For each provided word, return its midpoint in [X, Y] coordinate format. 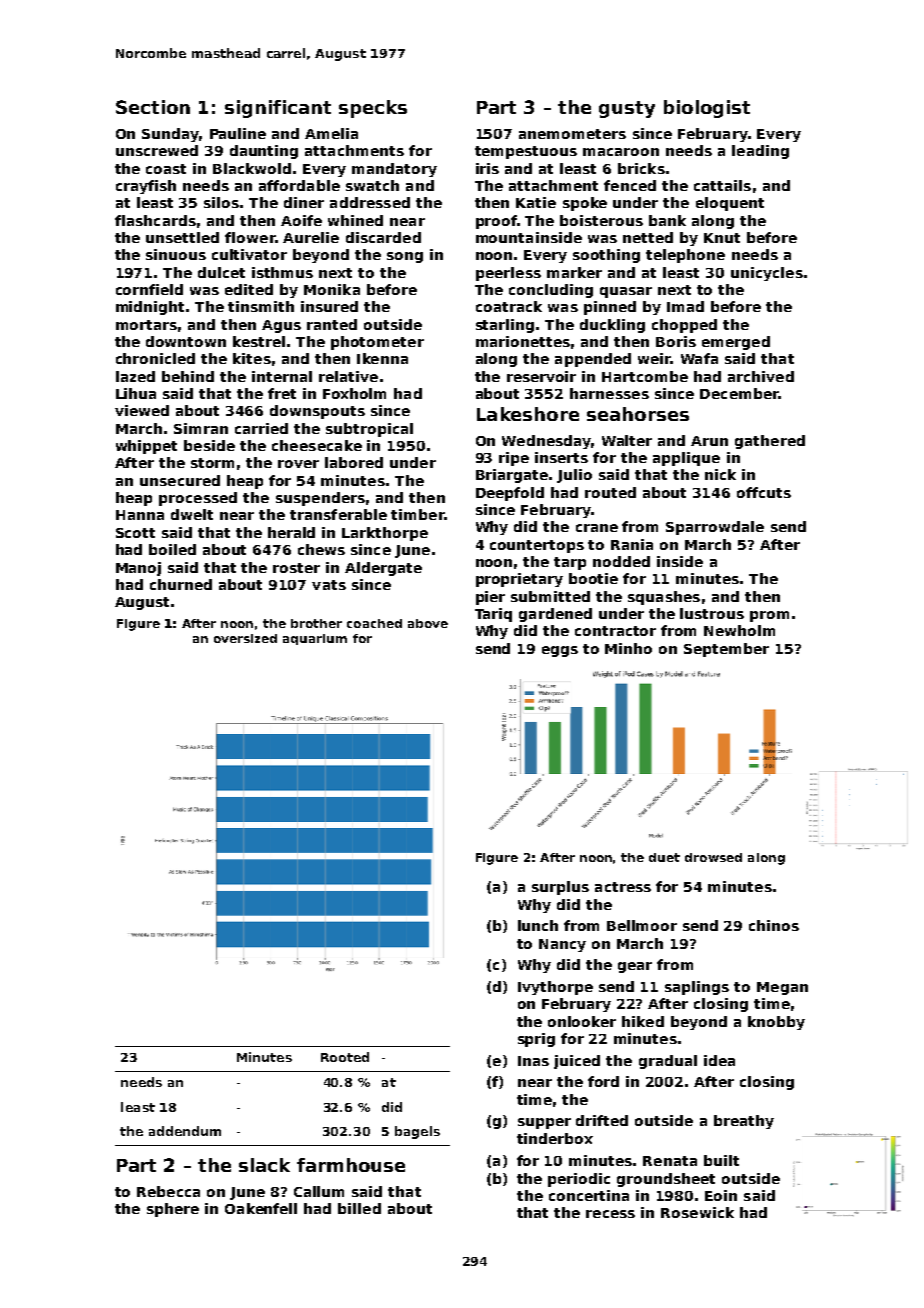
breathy [744, 1122]
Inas [533, 1061]
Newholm [739, 630]
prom [769, 616]
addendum [185, 1131]
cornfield [149, 289]
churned [181, 584]
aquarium [315, 639]
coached [374, 623]
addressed [370, 202]
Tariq [493, 615]
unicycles [767, 274]
